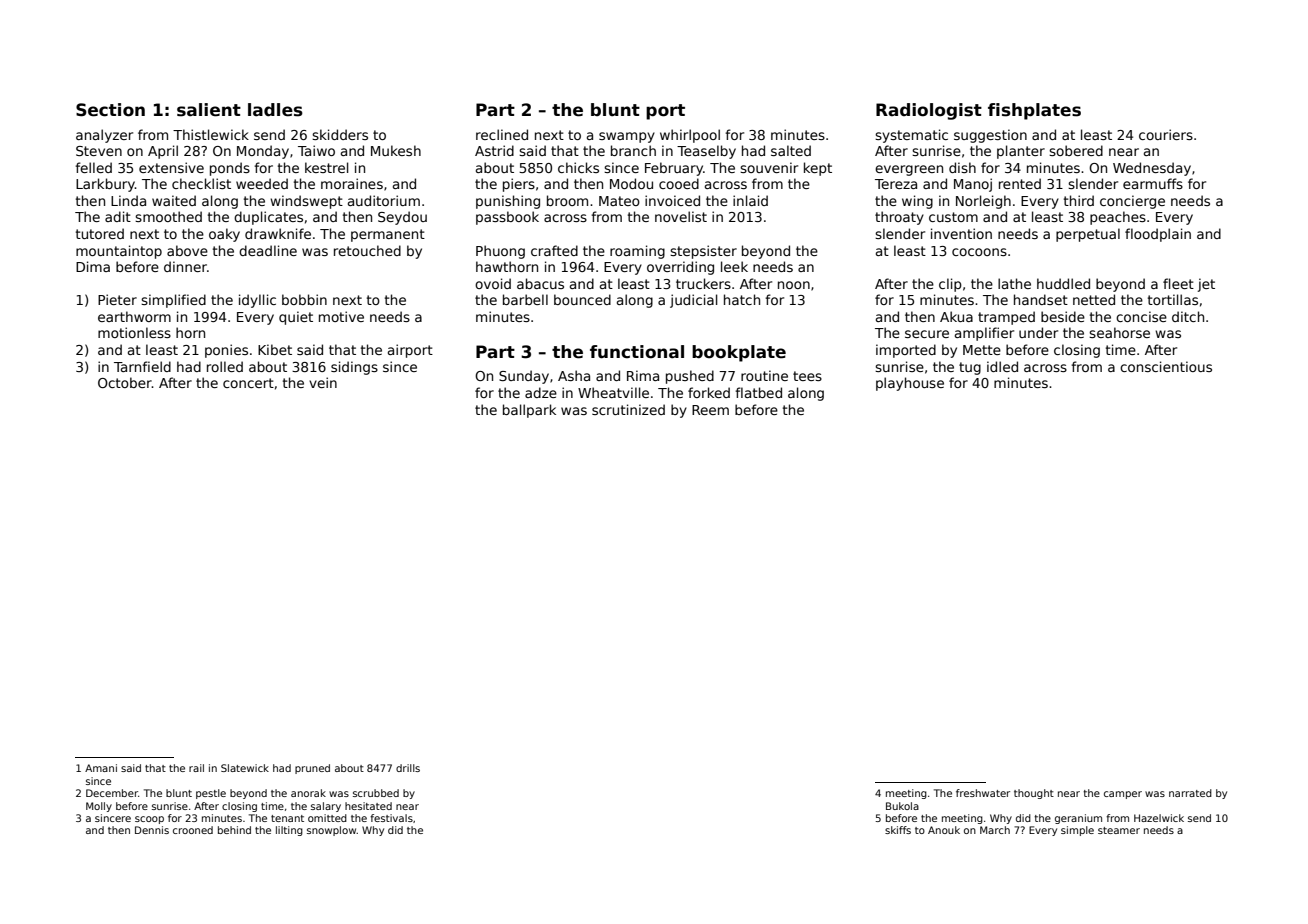 Image resolution: width=1308 pixels, height=924 pixels. What do you see at coordinates (163, 152) in the page?
I see `April` at bounding box center [163, 152].
